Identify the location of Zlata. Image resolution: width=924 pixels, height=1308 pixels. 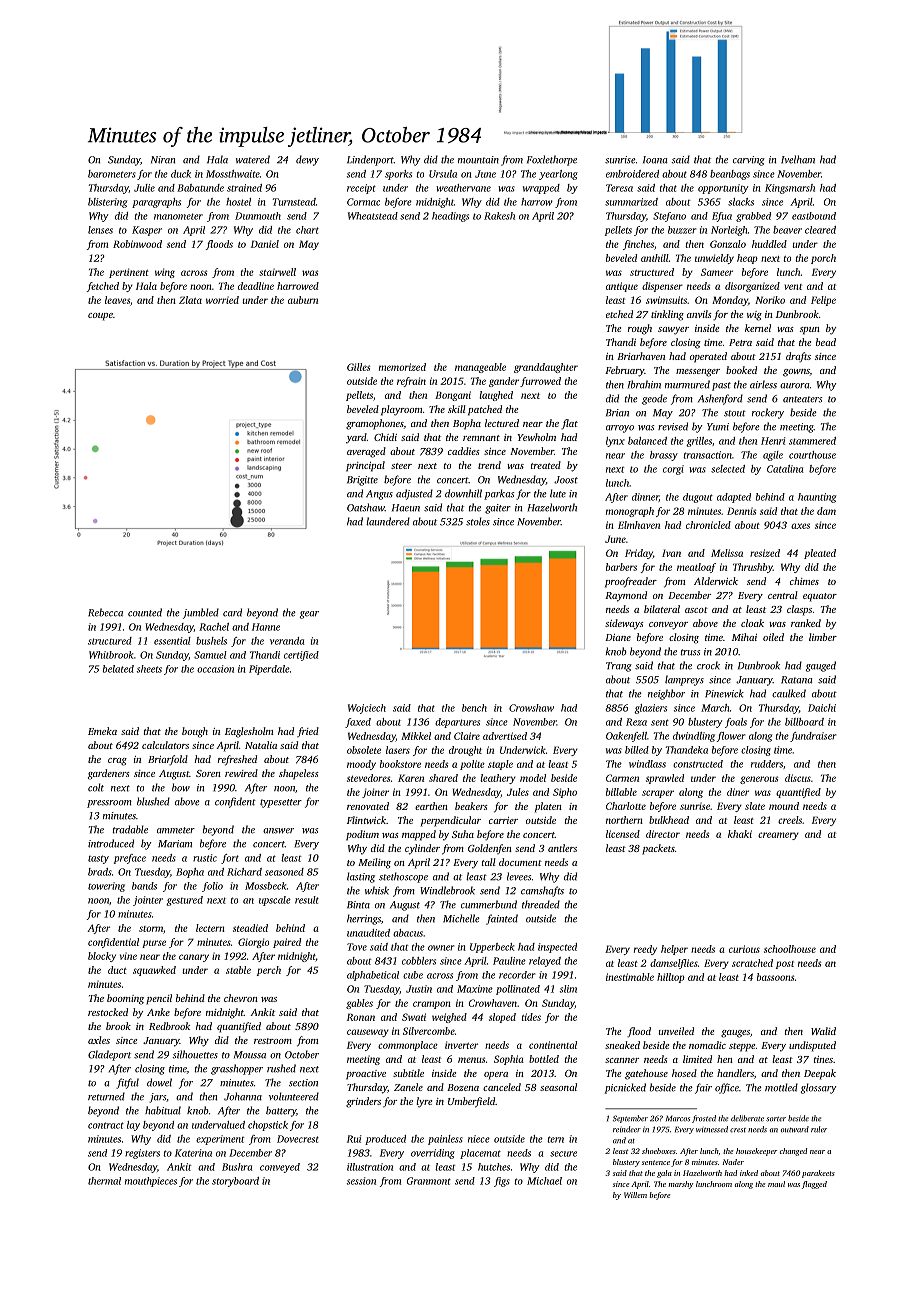
(190, 300).
